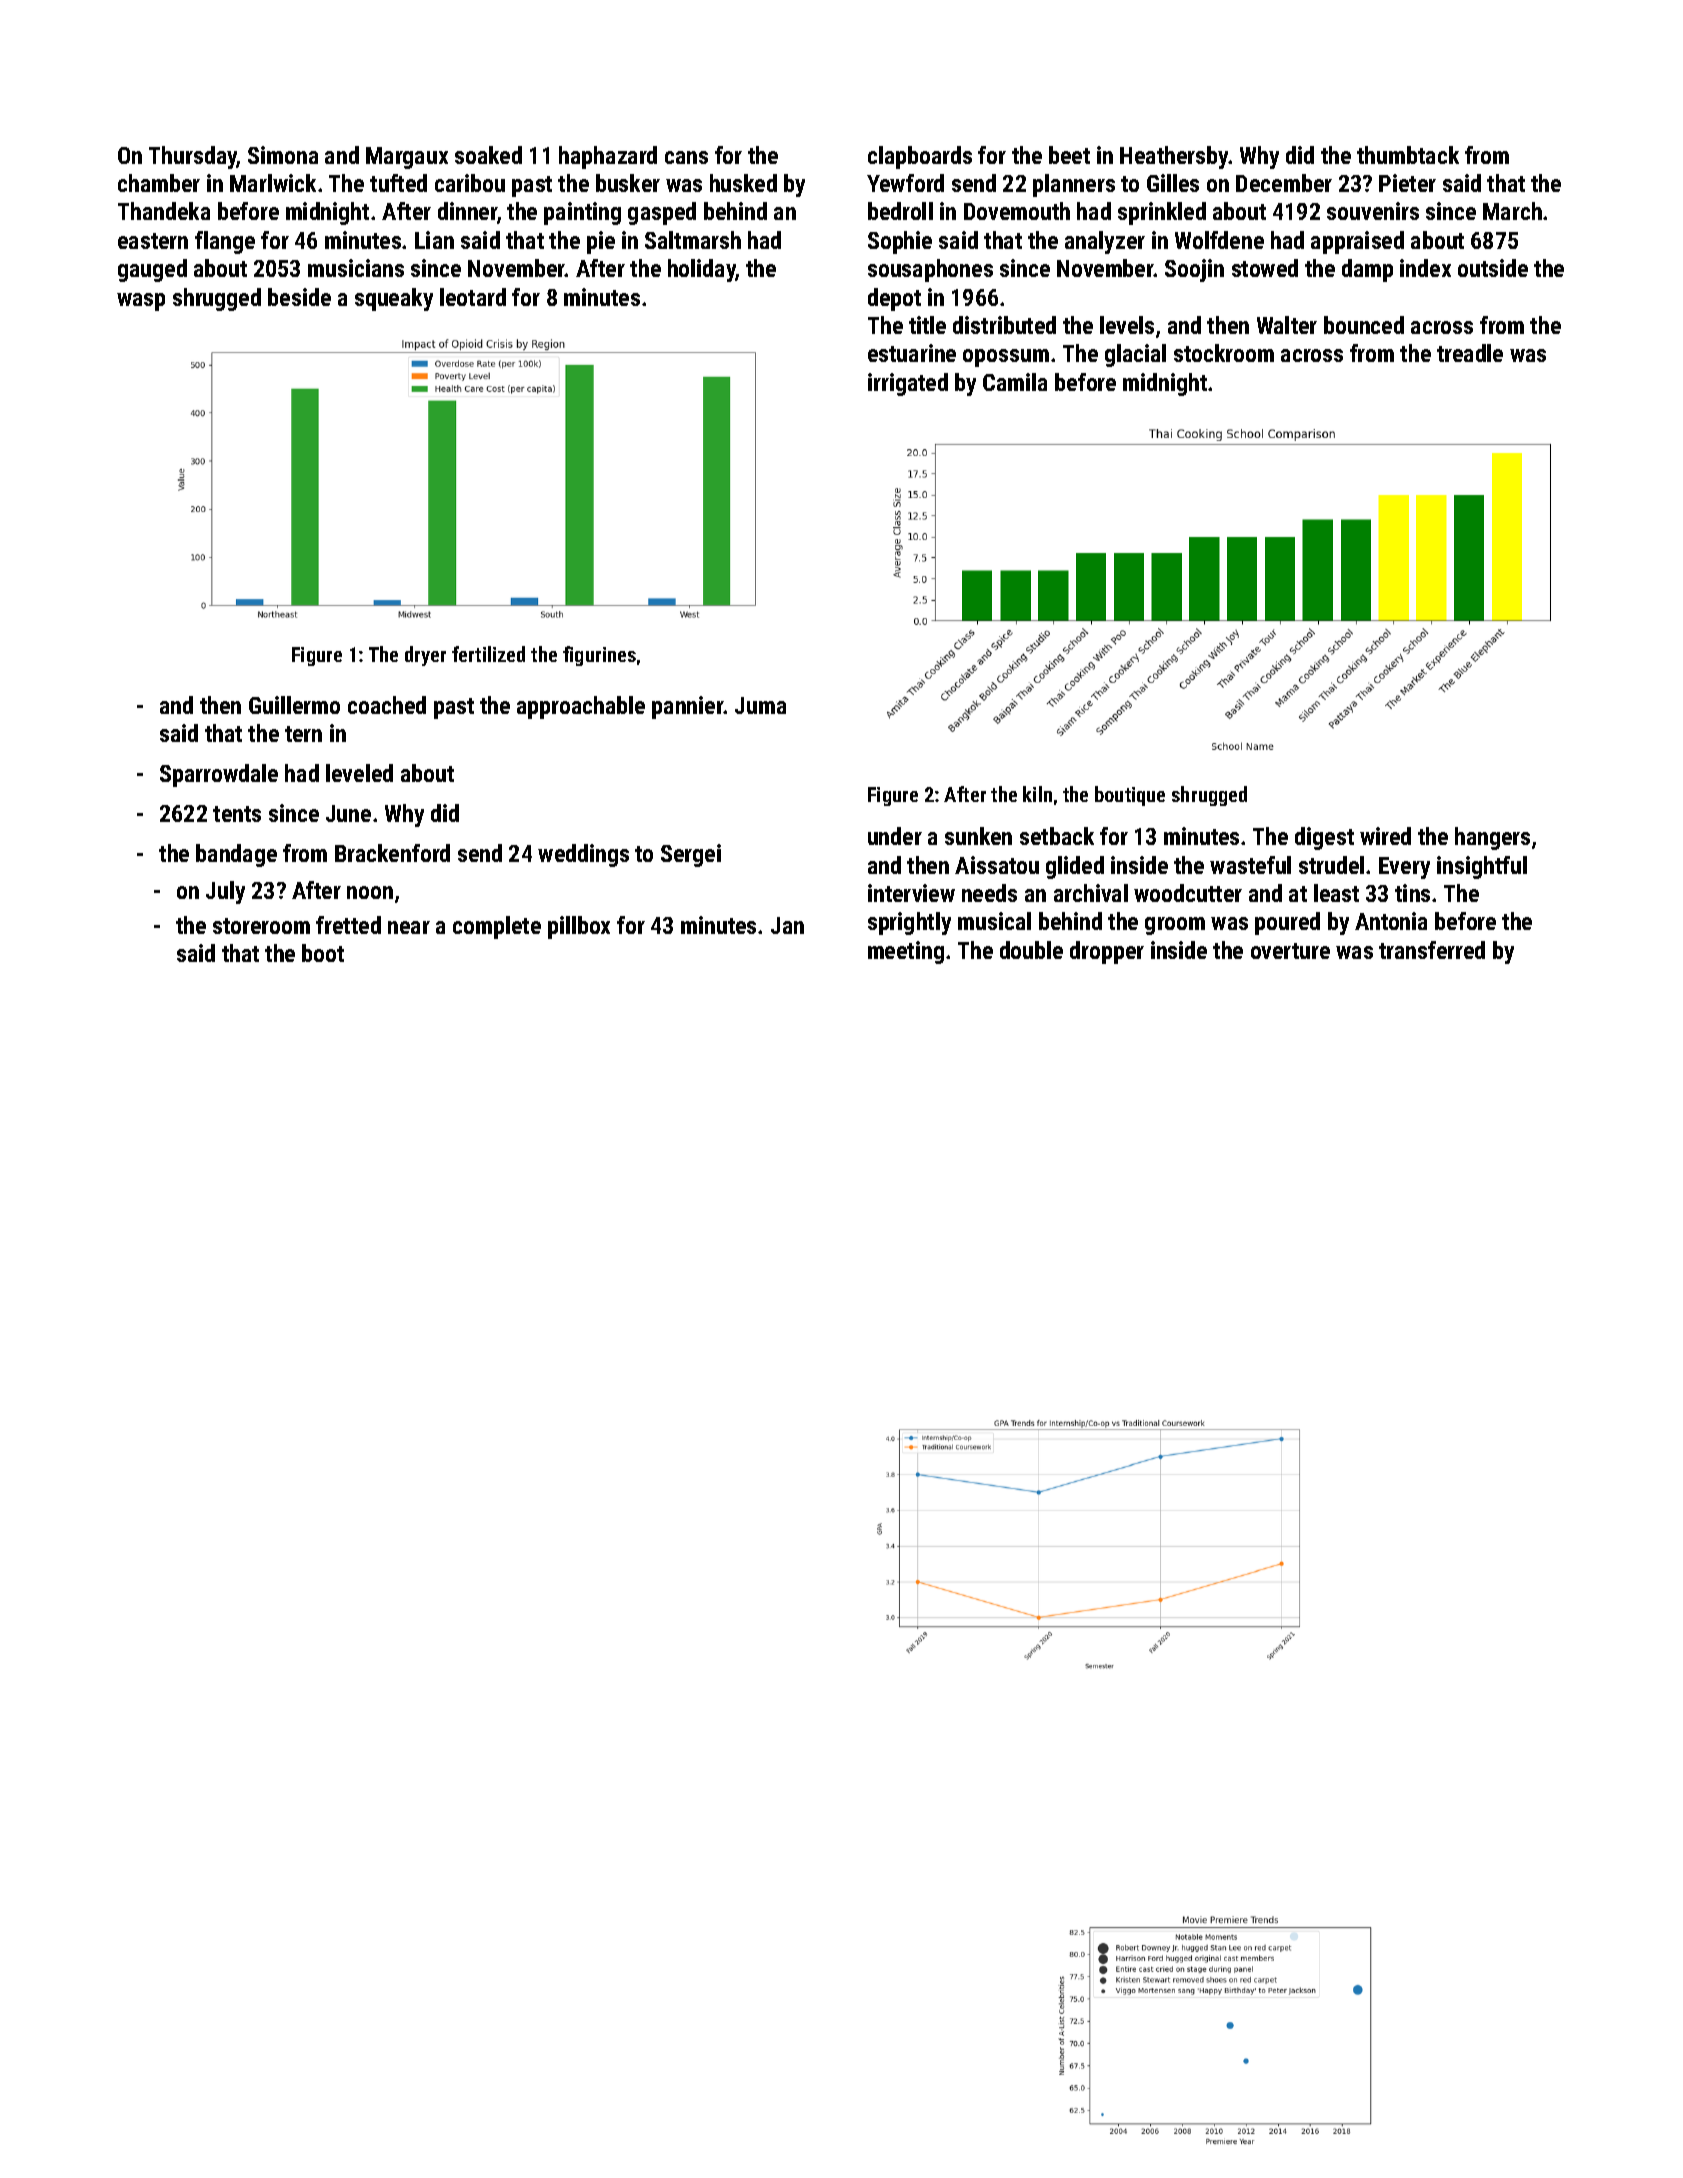 This screenshot has height=2178, width=1683. Describe the element at coordinates (908, 384) in the screenshot. I see `irrigated` at that location.
